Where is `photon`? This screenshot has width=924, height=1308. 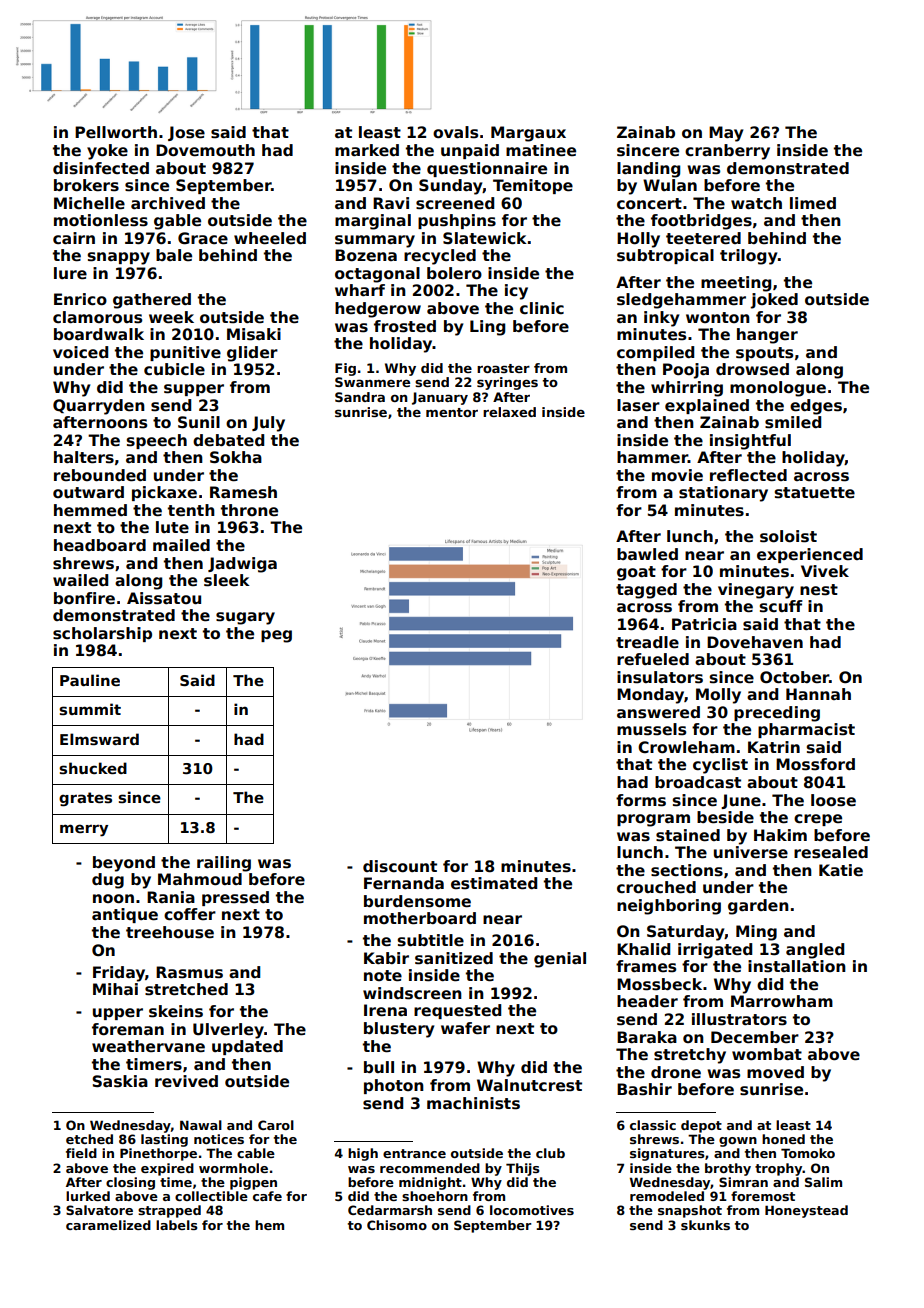 photon is located at coordinates (394, 1086).
